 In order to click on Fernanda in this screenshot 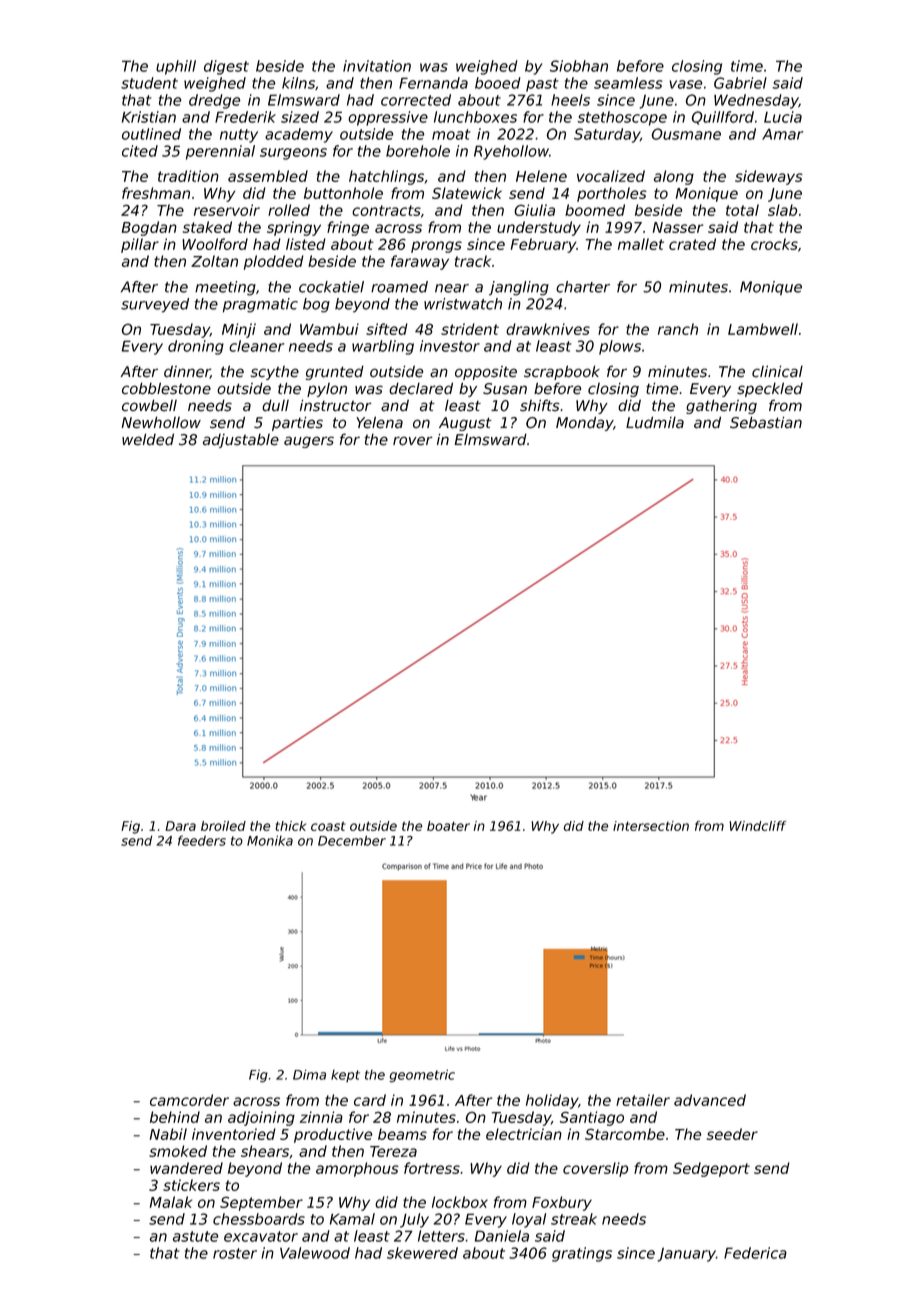, I will do `click(433, 83)`.
